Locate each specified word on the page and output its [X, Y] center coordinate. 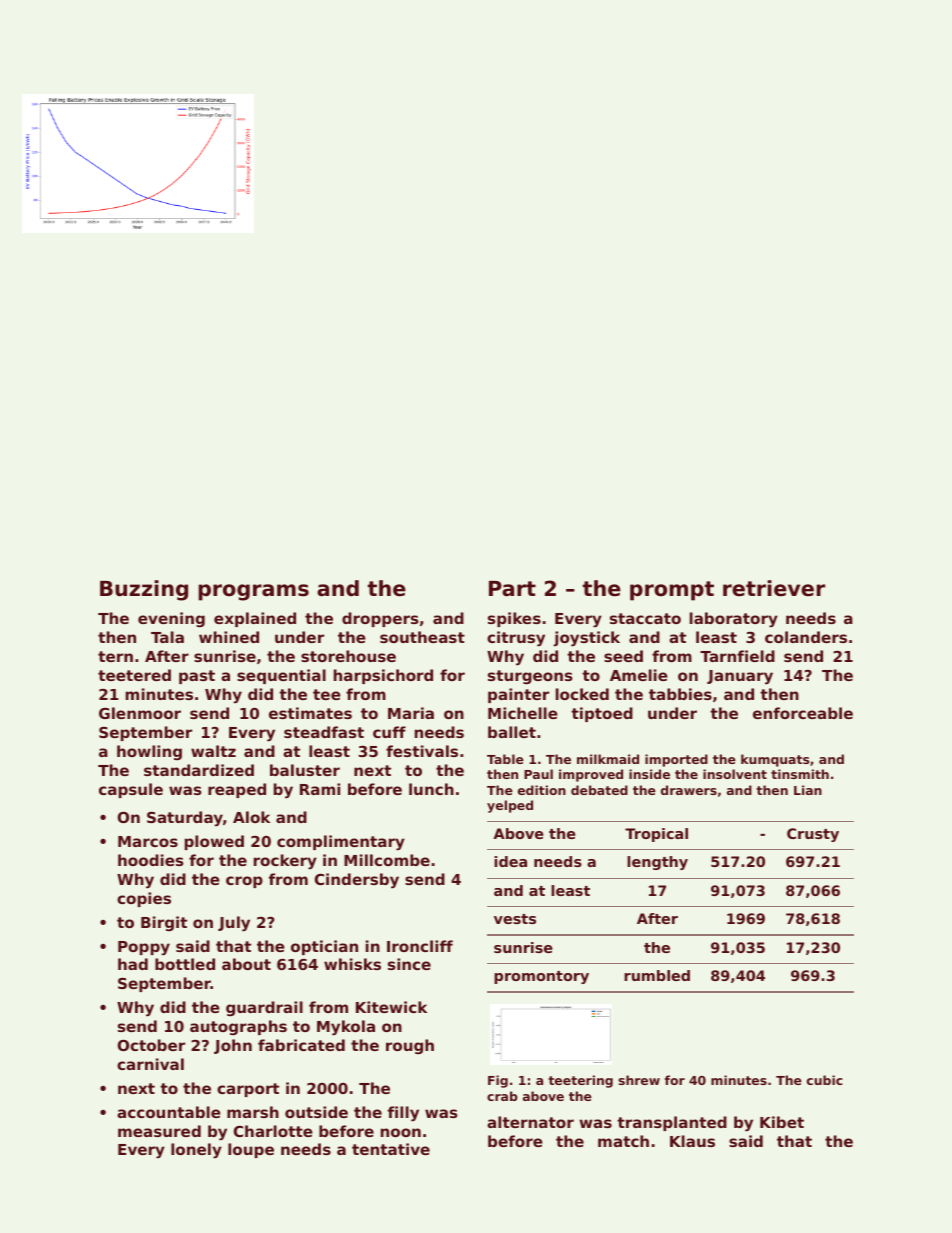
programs [253, 592]
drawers [689, 790]
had [133, 964]
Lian [808, 790]
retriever [774, 588]
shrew [639, 1080]
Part [512, 589]
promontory [541, 977]
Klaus [692, 1141]
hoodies [151, 860]
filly [403, 1114]
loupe [251, 1150]
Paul [538, 774]
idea [510, 861]
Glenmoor [140, 713]
